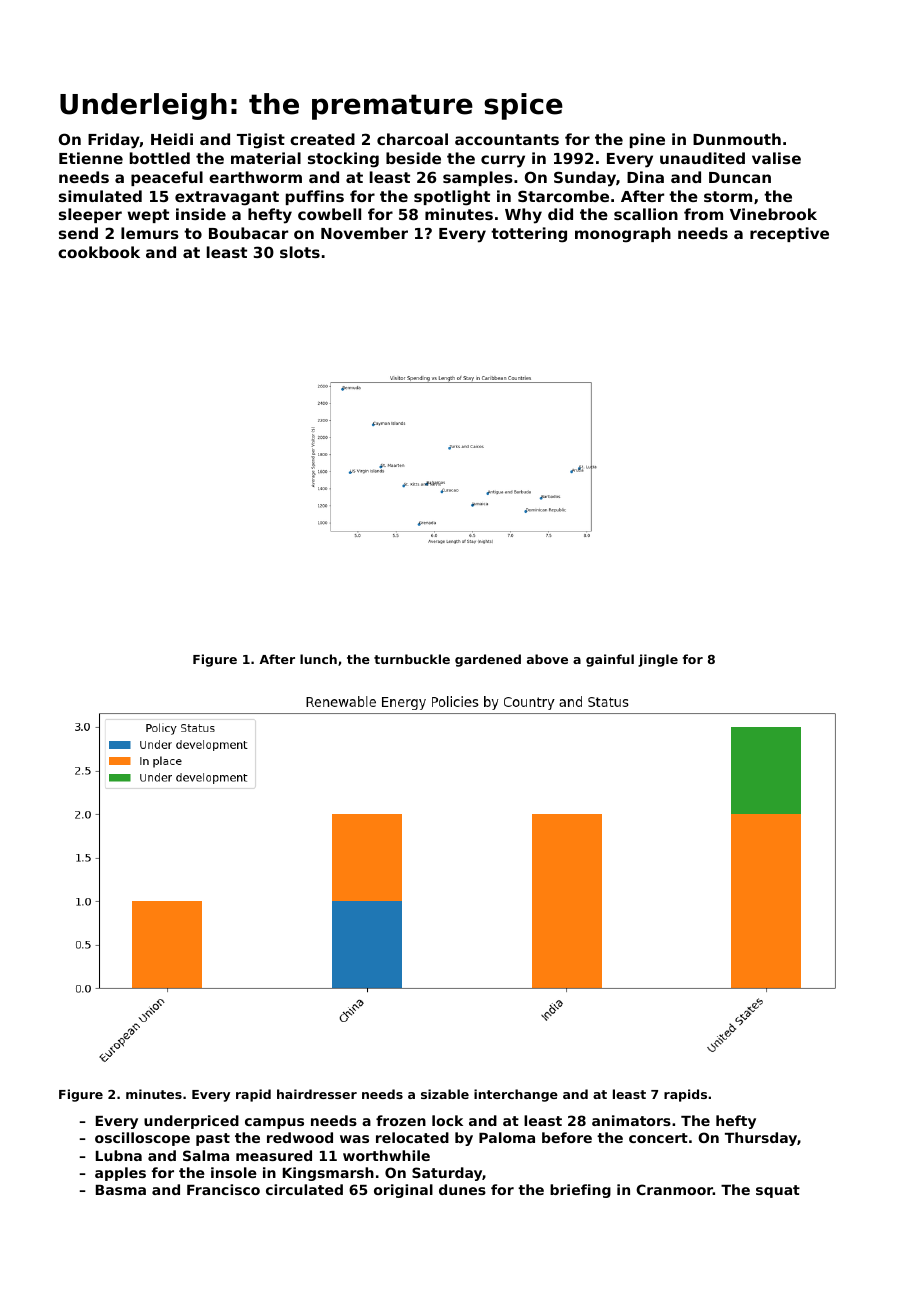 The height and width of the document is (1316, 908). I want to click on jingle, so click(658, 660).
